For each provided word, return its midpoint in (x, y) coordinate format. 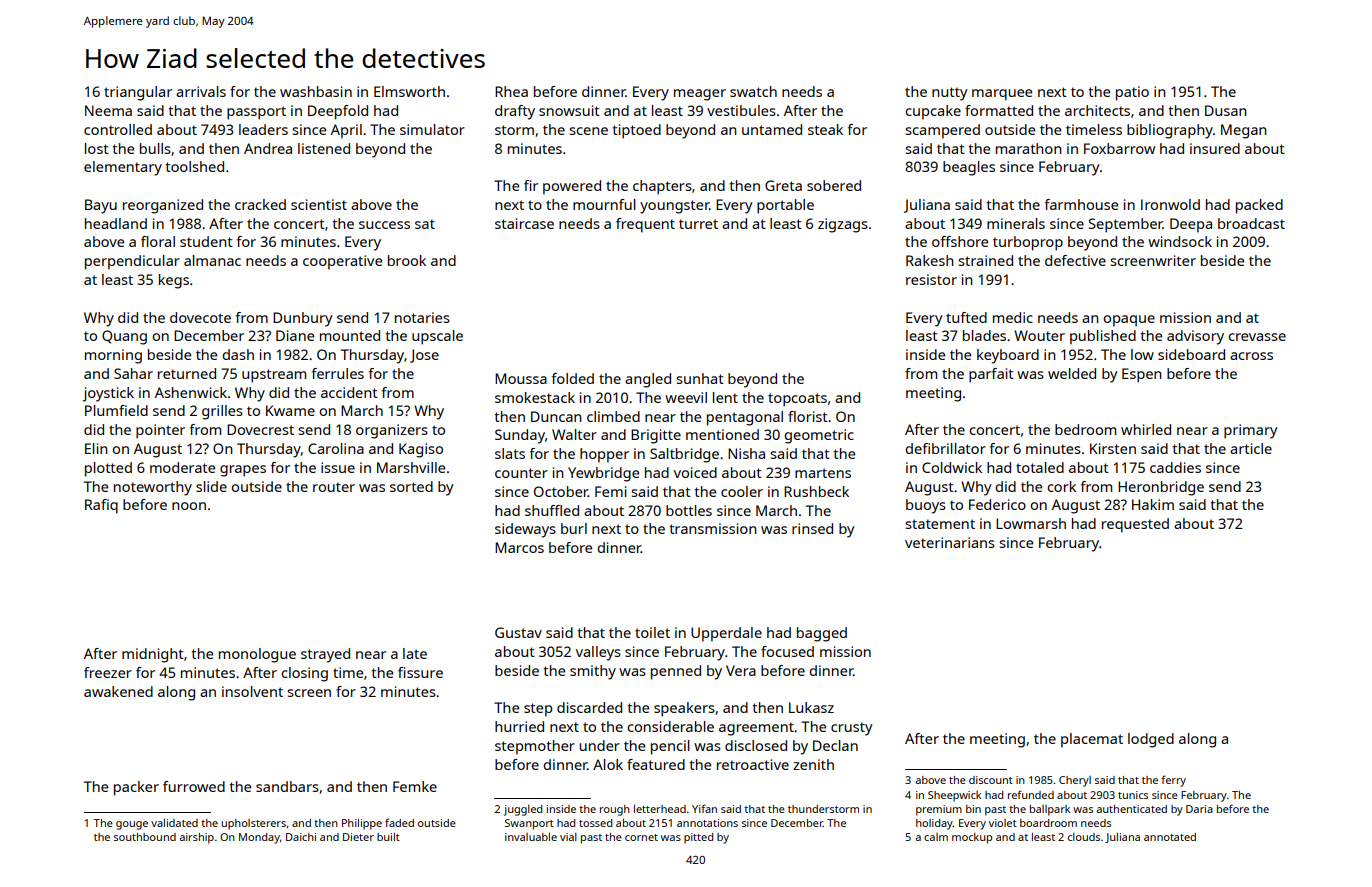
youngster (674, 207)
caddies (1175, 467)
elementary (123, 168)
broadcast (1251, 223)
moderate (182, 467)
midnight (153, 655)
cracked (260, 204)
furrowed (194, 786)
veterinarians (950, 542)
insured (1215, 148)
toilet (652, 632)
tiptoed (636, 131)
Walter (574, 434)
